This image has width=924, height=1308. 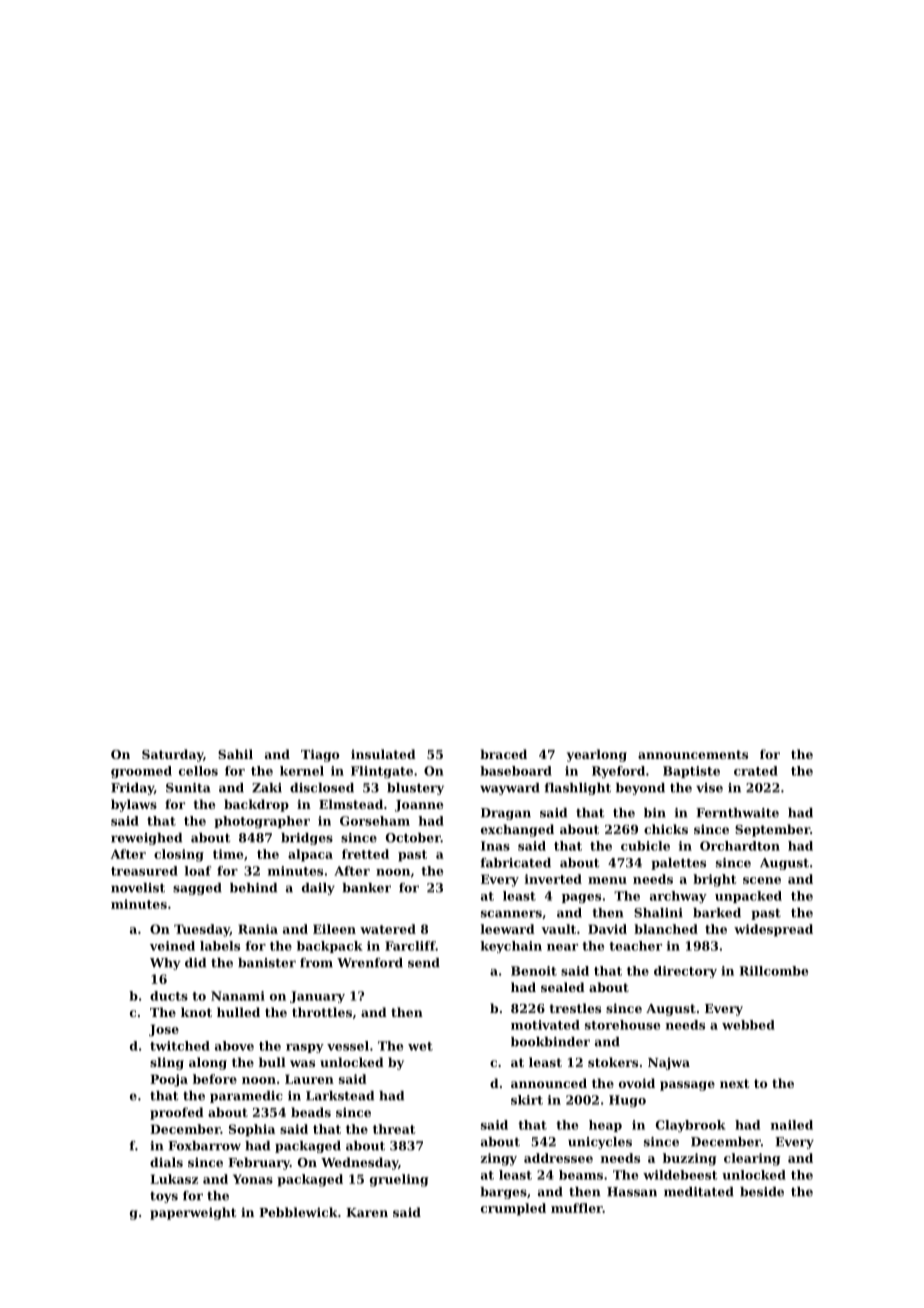 I want to click on next, so click(x=734, y=1083).
